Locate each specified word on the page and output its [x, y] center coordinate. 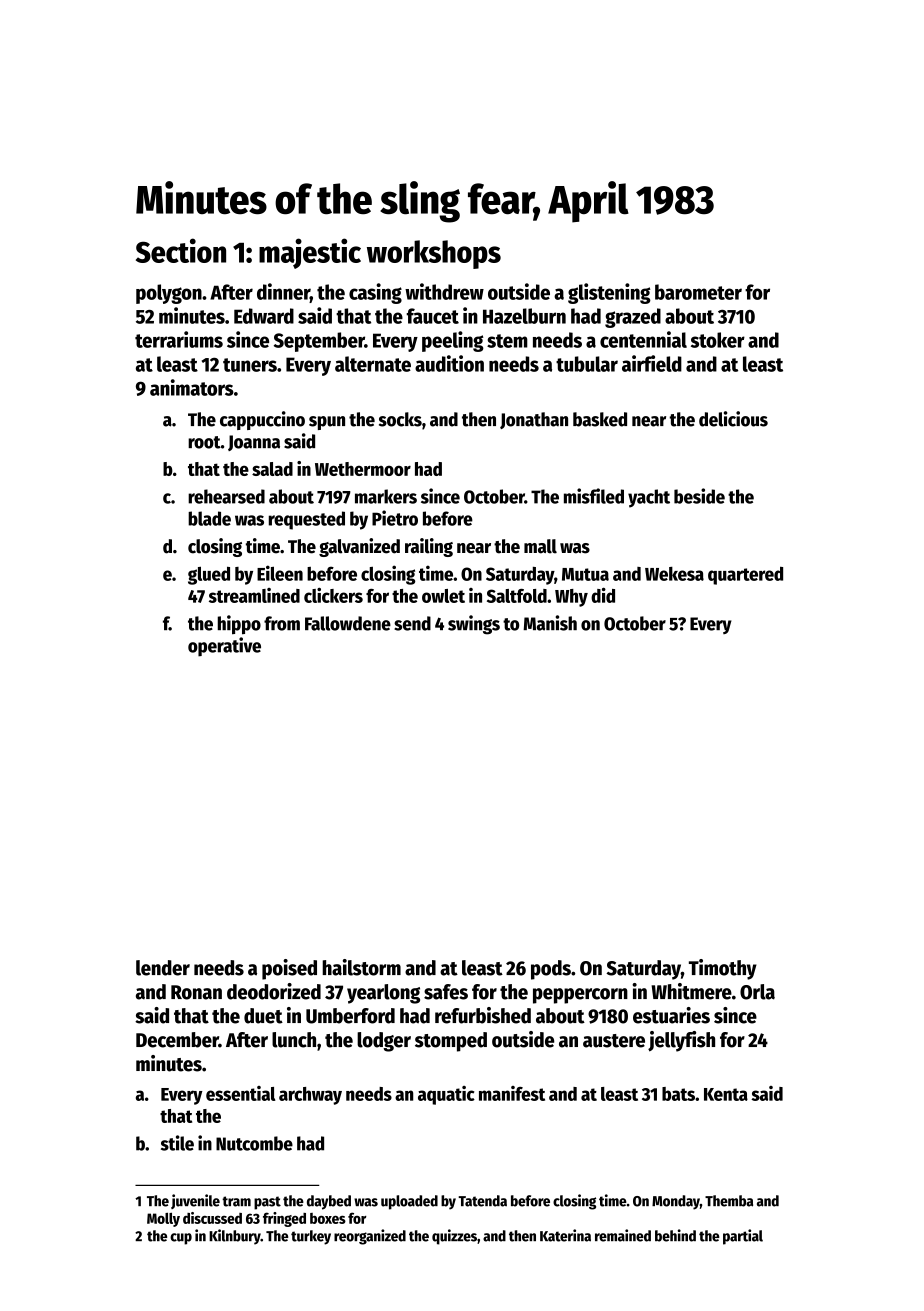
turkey [311, 1237]
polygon [169, 294]
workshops [434, 254]
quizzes [454, 1237]
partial [743, 1237]
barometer [698, 292]
